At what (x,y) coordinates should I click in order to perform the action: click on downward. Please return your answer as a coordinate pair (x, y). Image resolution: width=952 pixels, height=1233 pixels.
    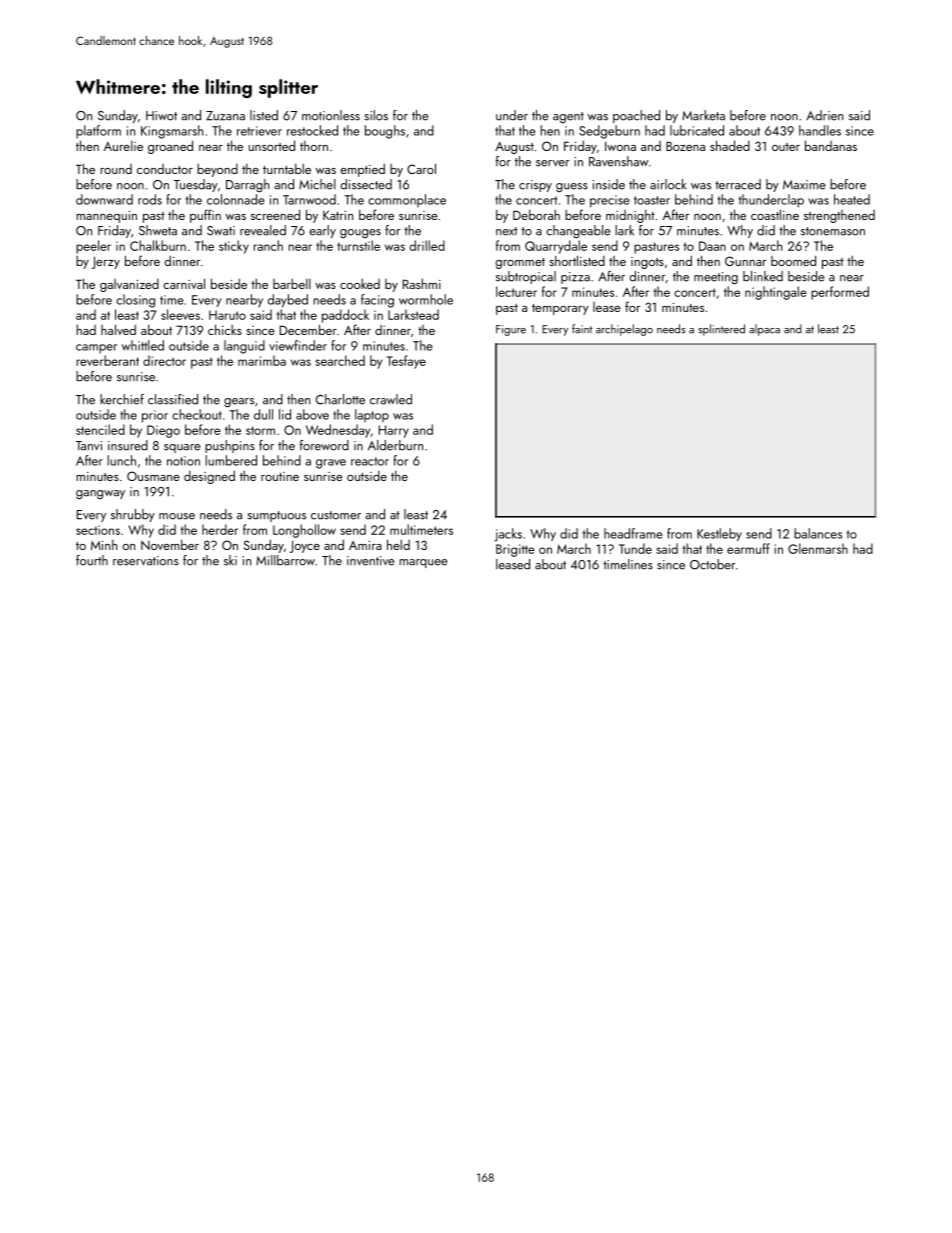
    Looking at the image, I should click on (104, 199).
